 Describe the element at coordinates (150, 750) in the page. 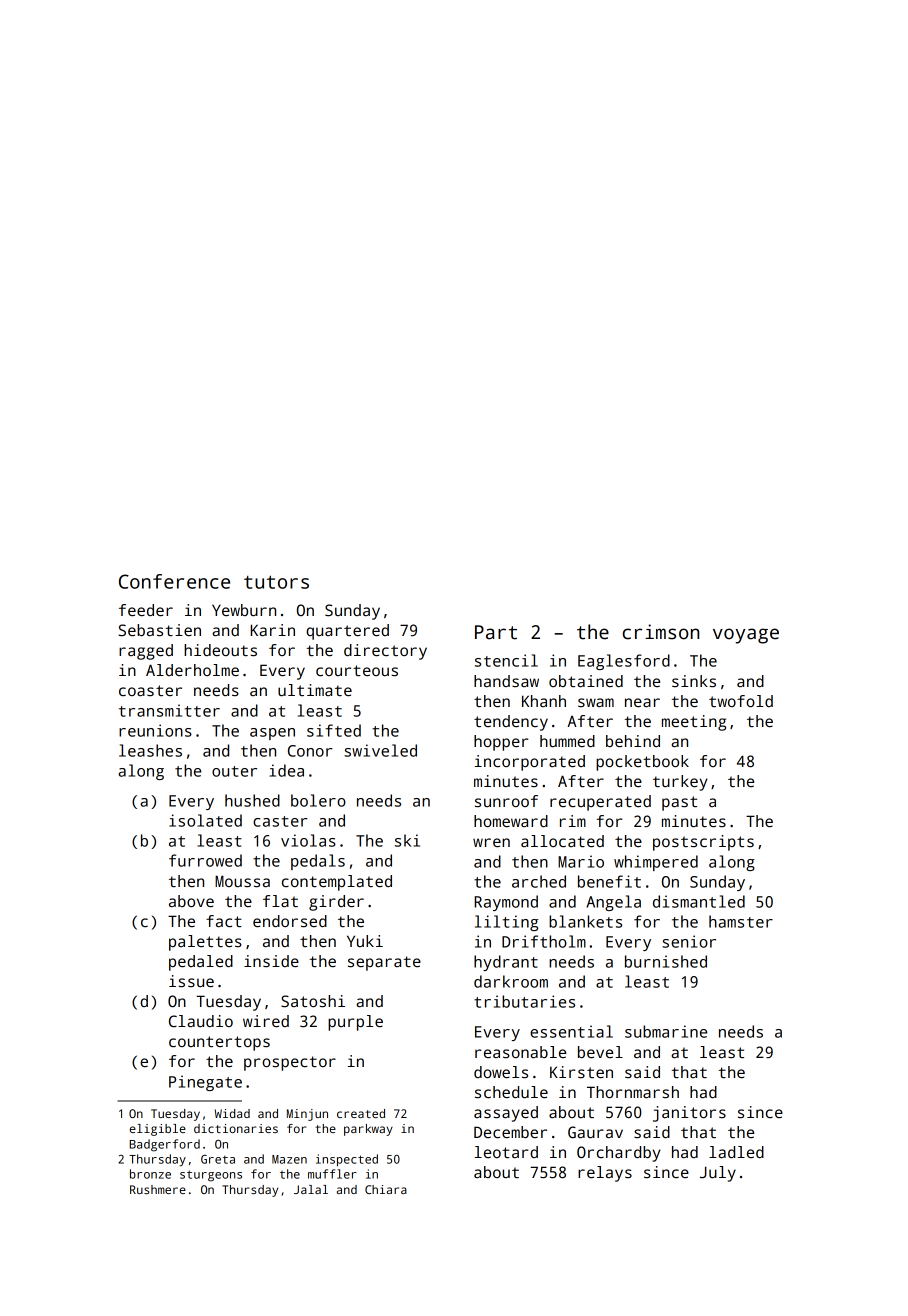

I see `leashes` at that location.
